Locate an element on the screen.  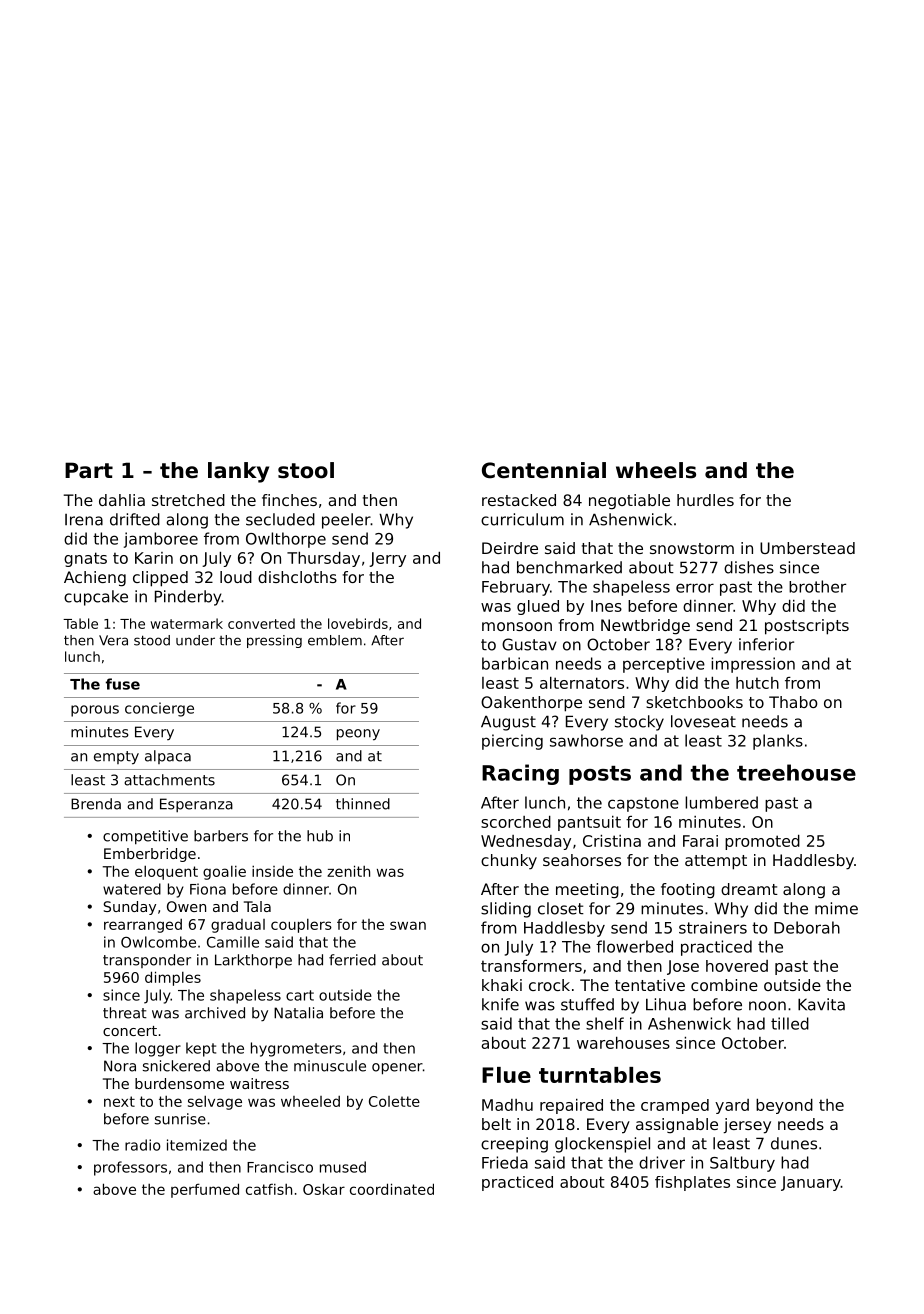
watered is located at coordinates (132, 889).
